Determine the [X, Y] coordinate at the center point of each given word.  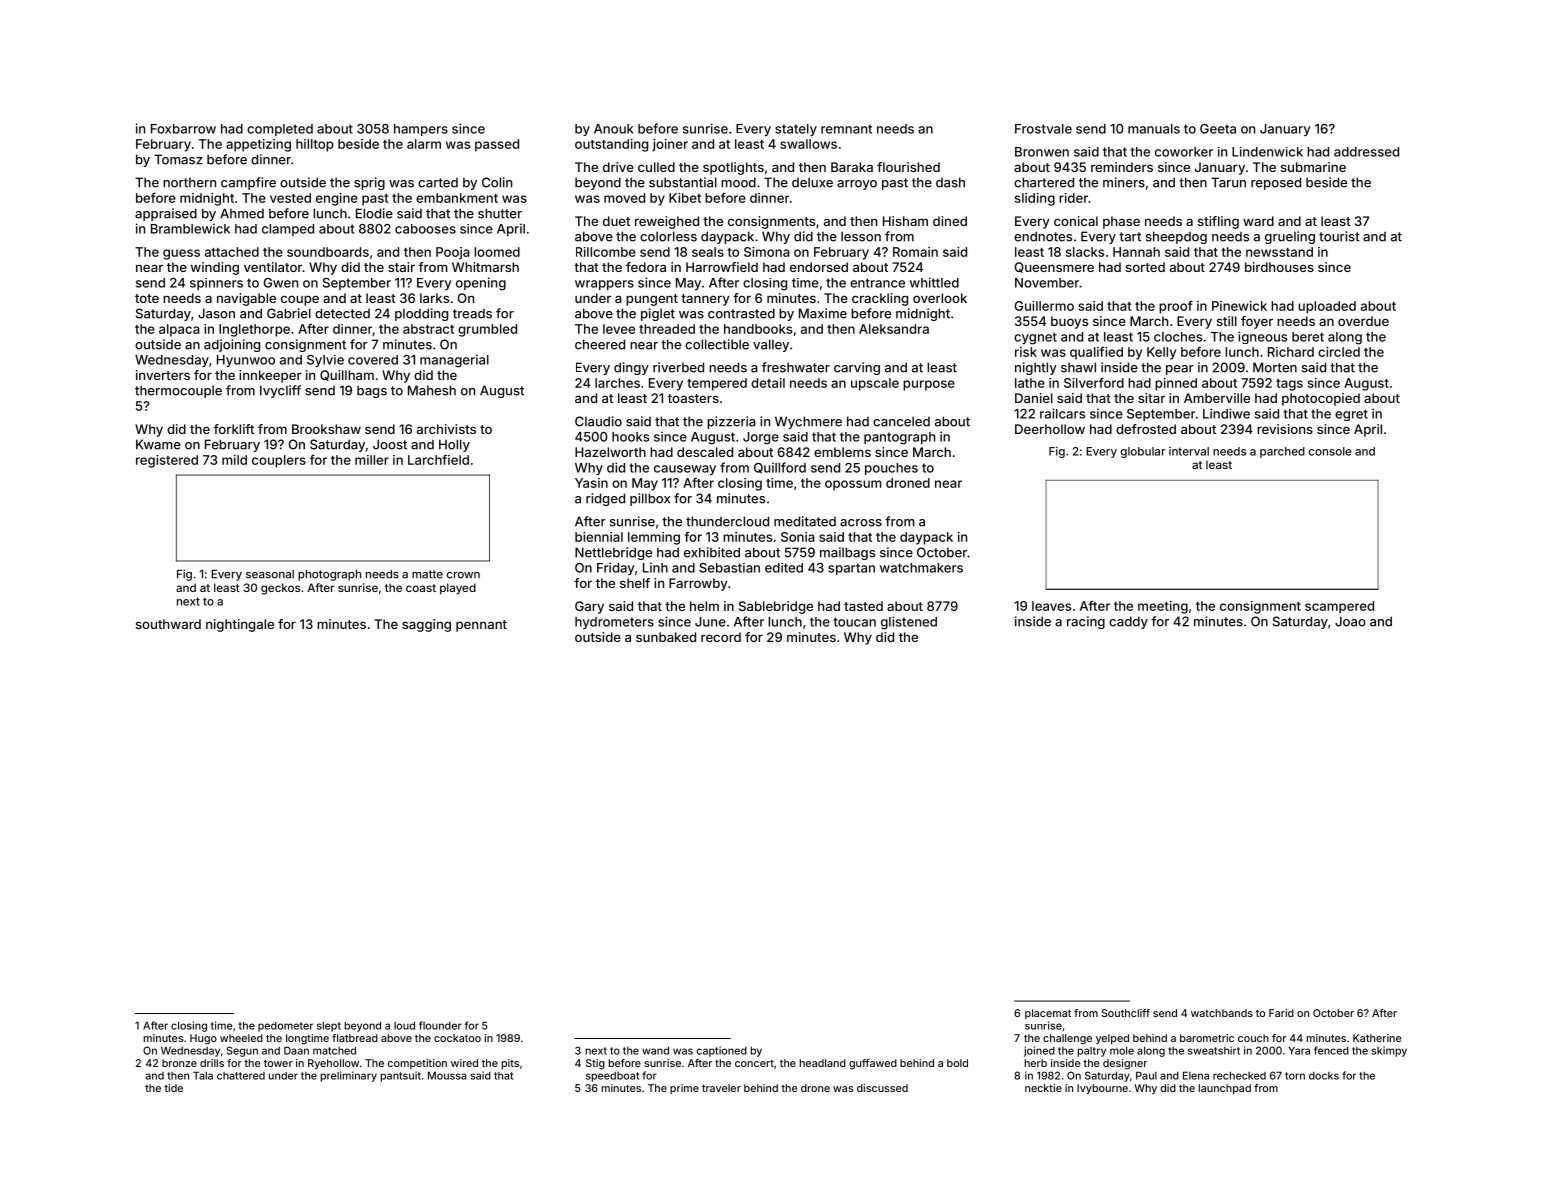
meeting [1163, 607]
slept [329, 1027]
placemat [1048, 1014]
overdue [1363, 321]
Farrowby [698, 584]
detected [342, 313]
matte [427, 574]
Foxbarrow [183, 129]
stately [796, 130]
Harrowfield [722, 267]
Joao [1350, 621]
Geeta [1218, 129]
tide [173, 1088]
